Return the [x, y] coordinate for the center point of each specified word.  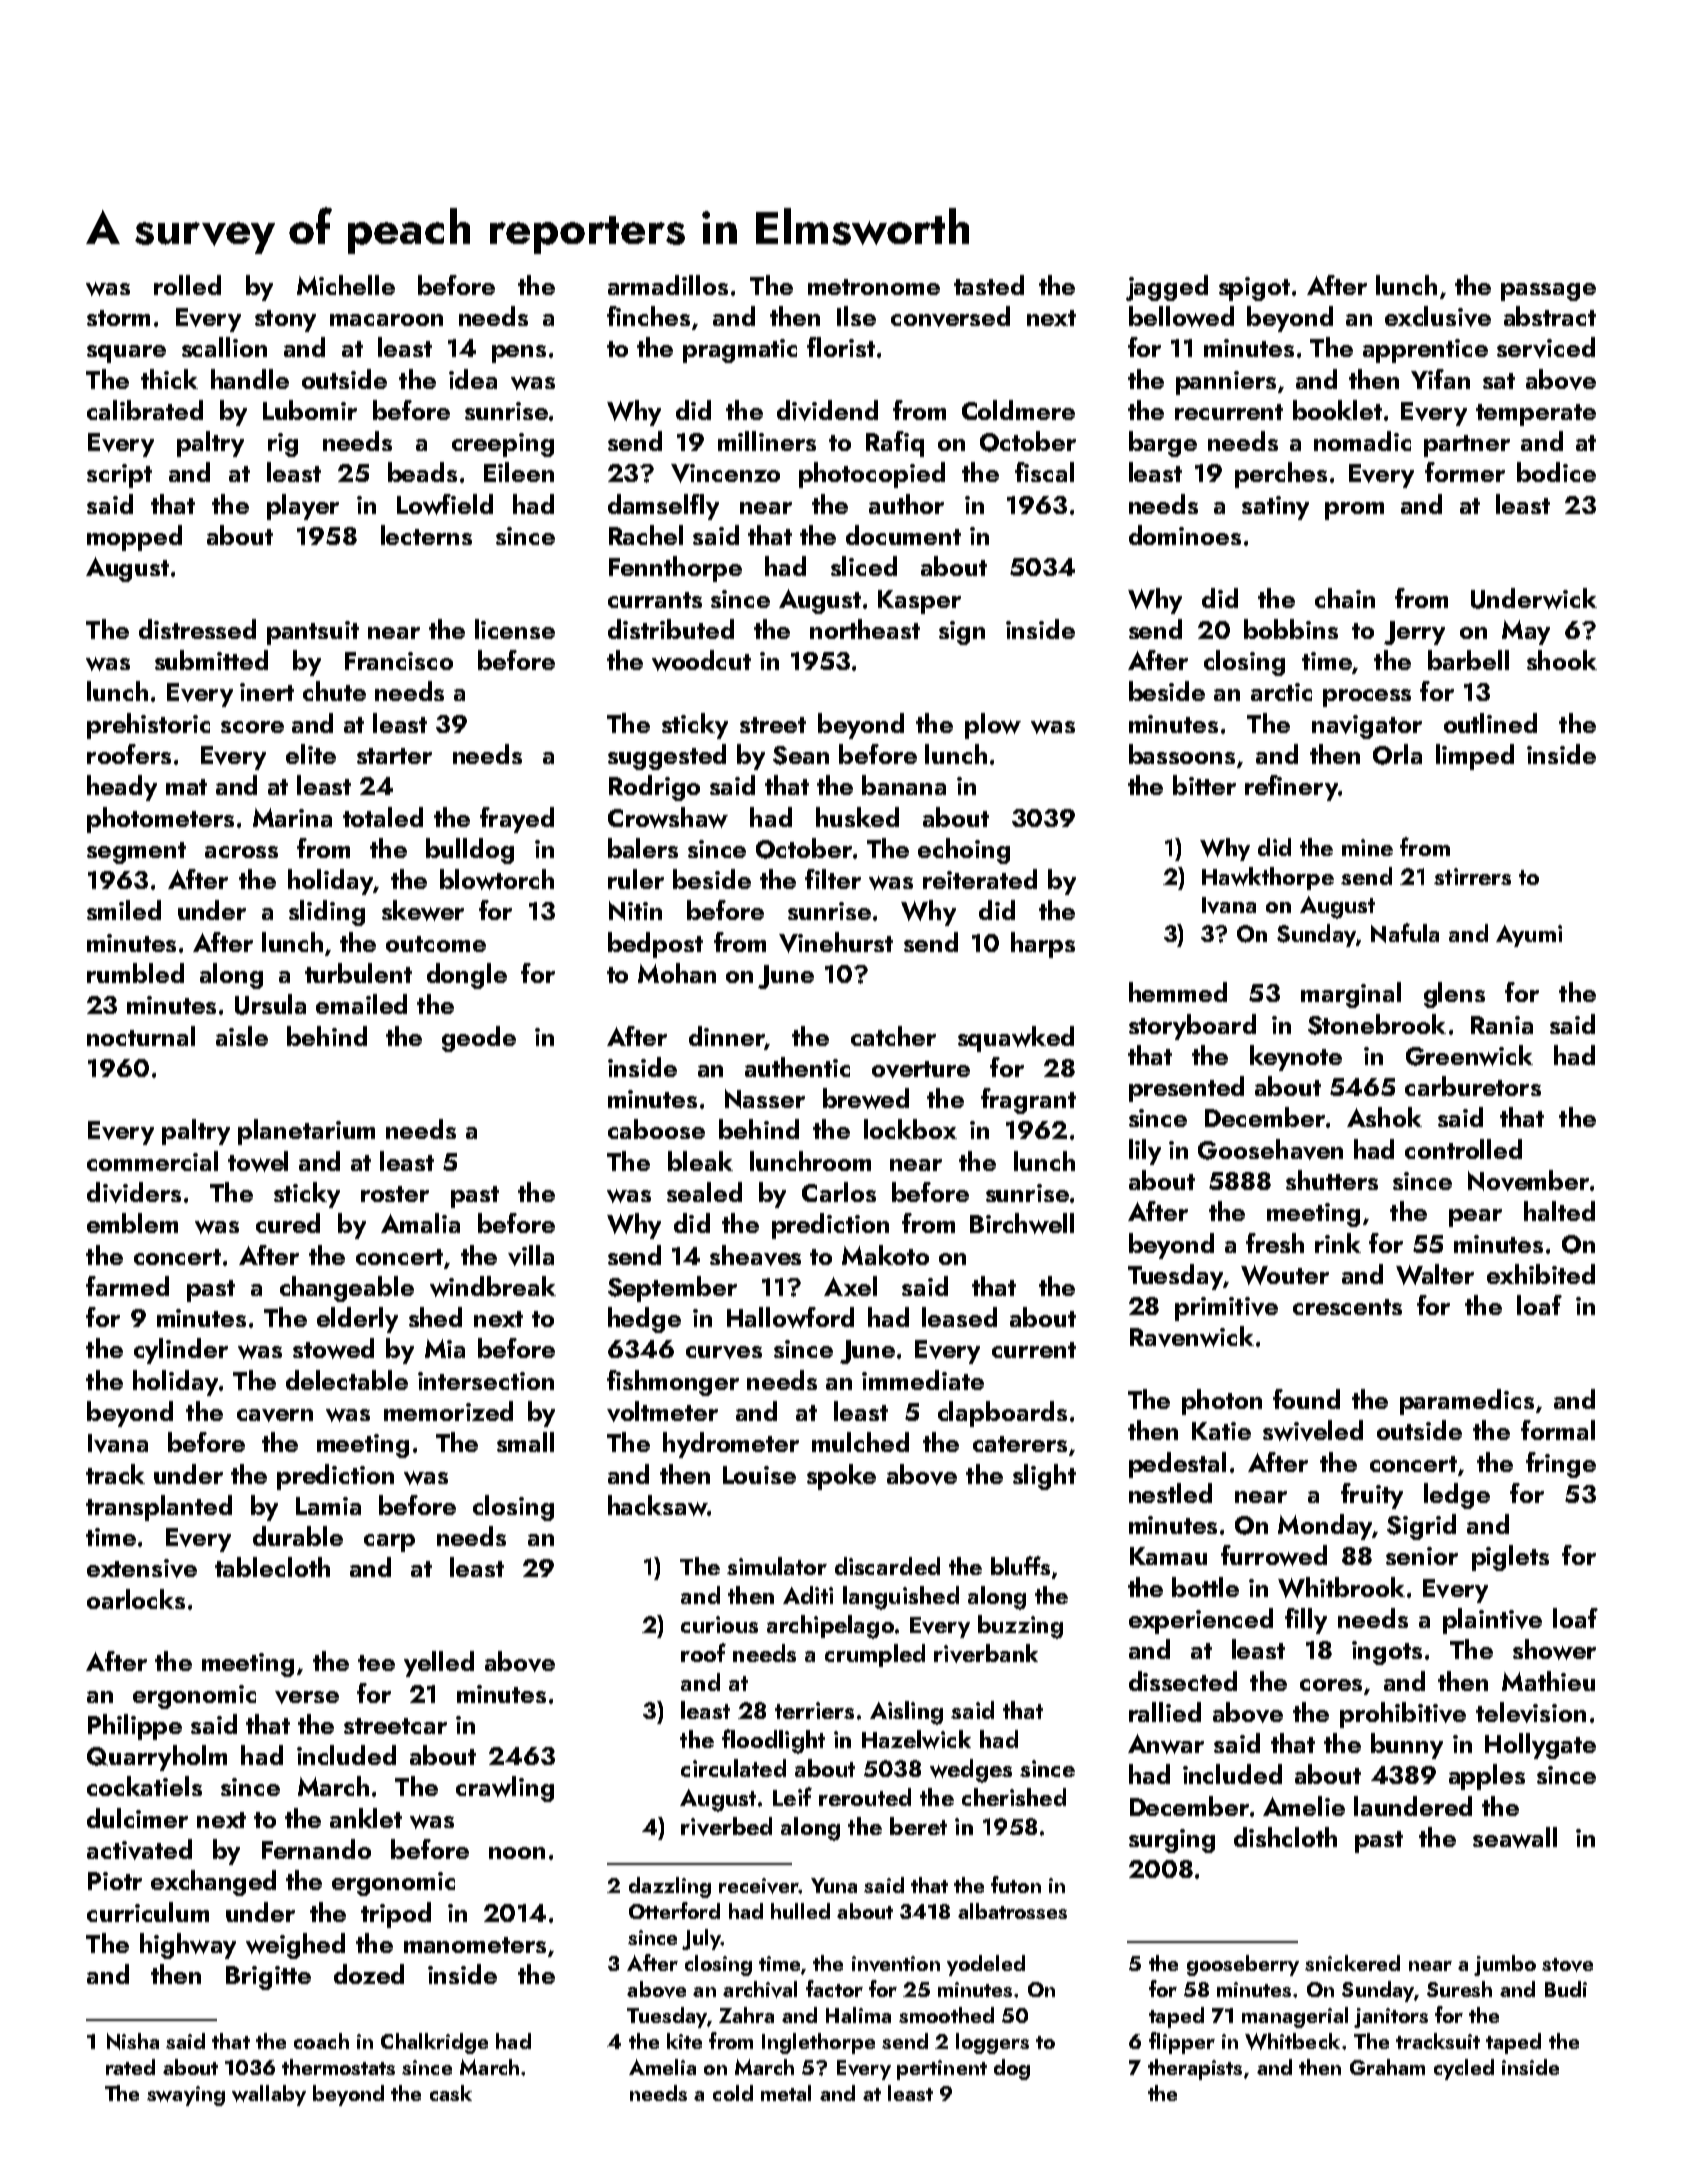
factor [834, 1988]
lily [1145, 1152]
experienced [1201, 1621]
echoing [964, 851]
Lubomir [310, 410]
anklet [366, 1818]
